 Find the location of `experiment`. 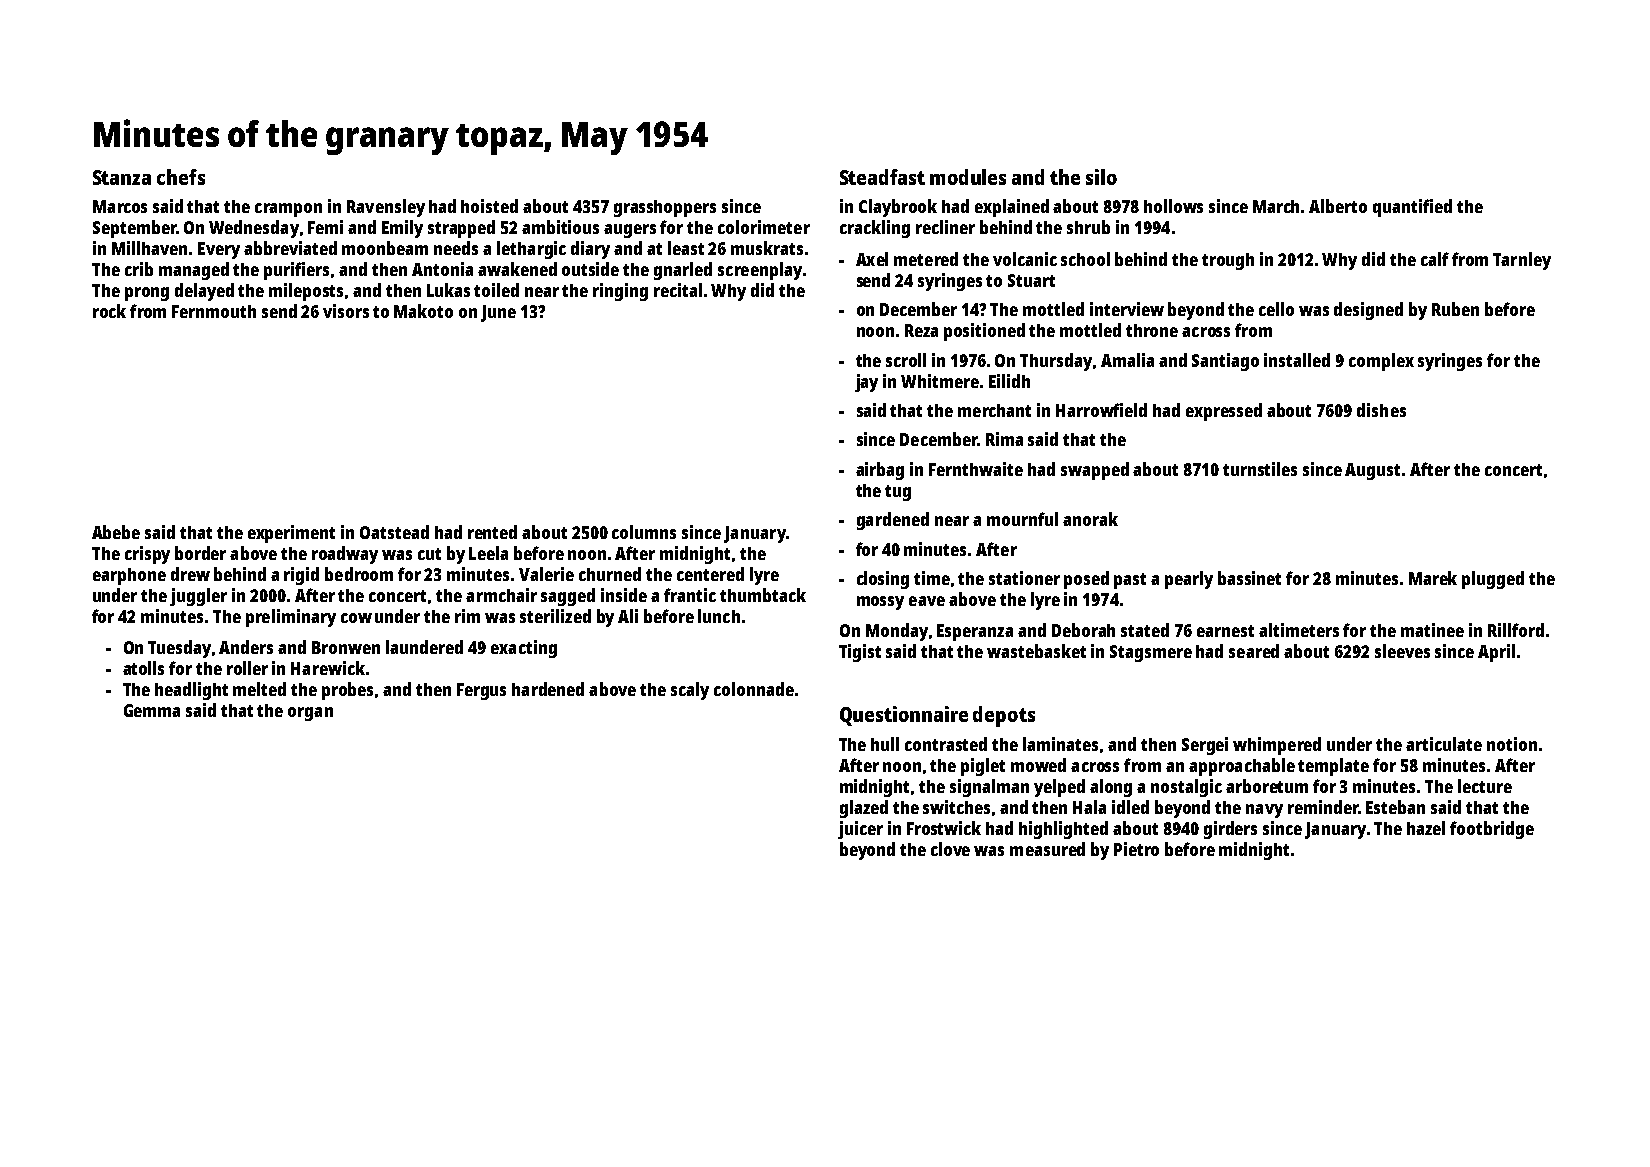

experiment is located at coordinates (291, 534).
